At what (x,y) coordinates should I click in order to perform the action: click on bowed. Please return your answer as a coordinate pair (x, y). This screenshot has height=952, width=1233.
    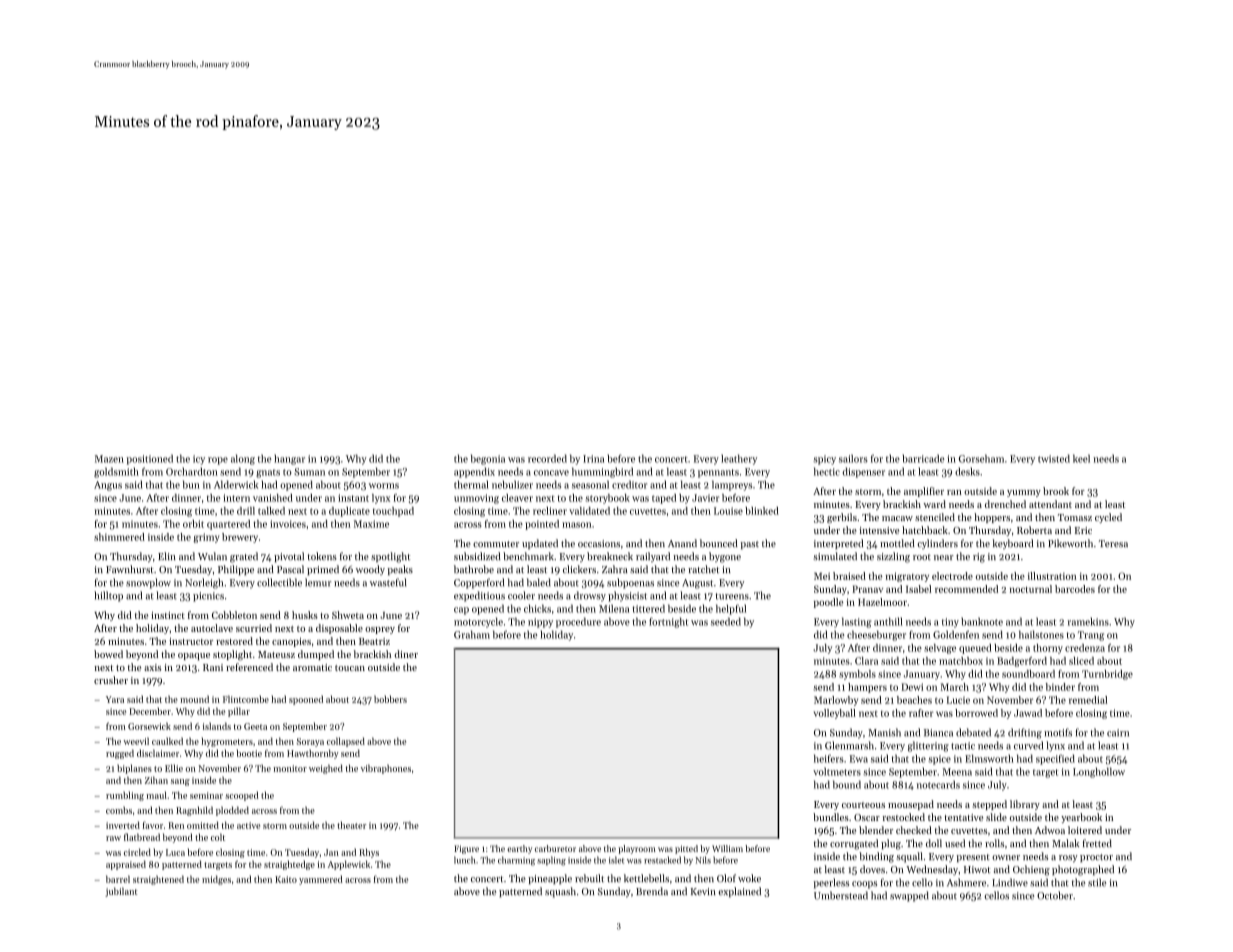
    Looking at the image, I should click on (108, 654).
